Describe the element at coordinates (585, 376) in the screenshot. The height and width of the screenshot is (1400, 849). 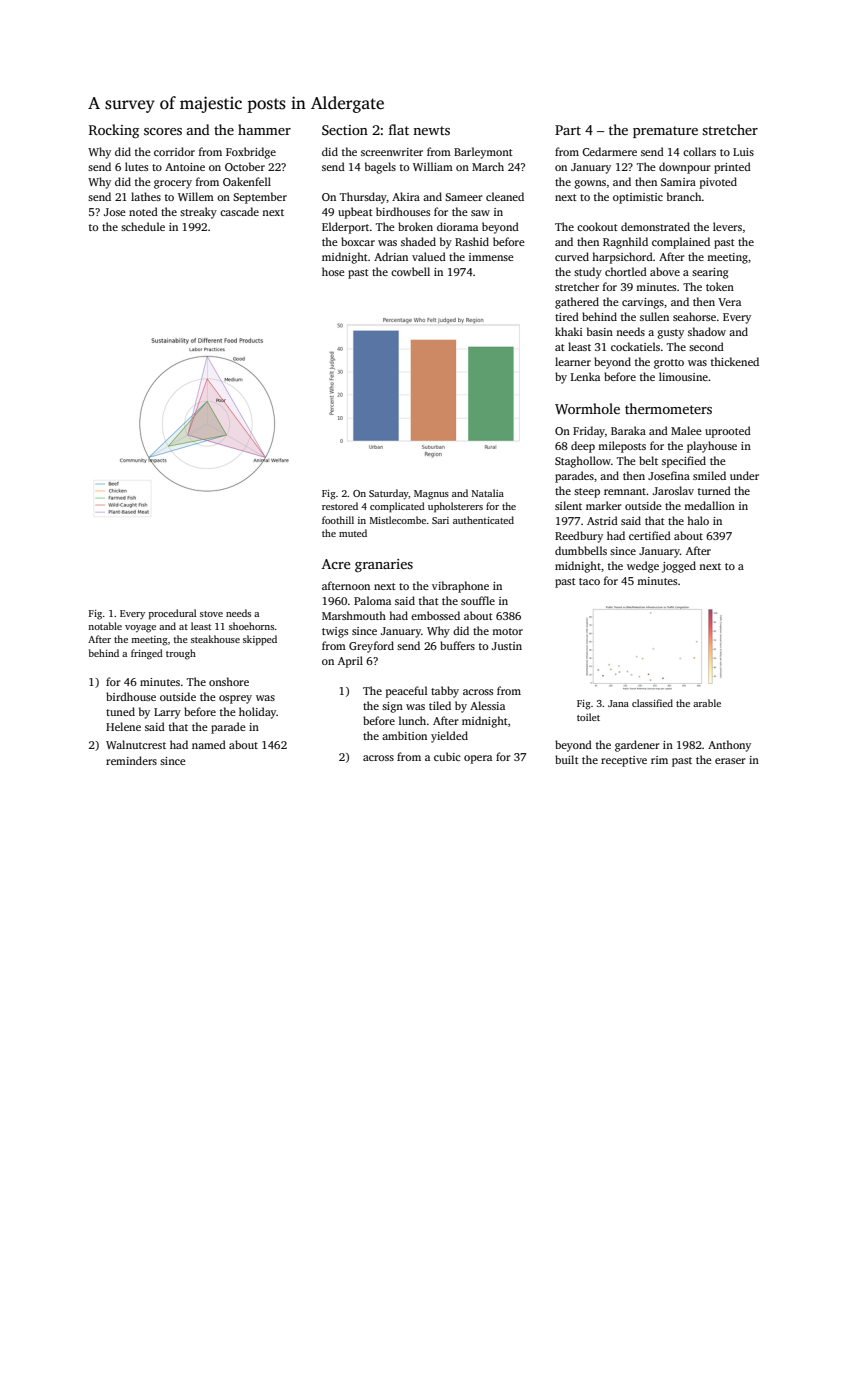
I see `Lenka` at that location.
